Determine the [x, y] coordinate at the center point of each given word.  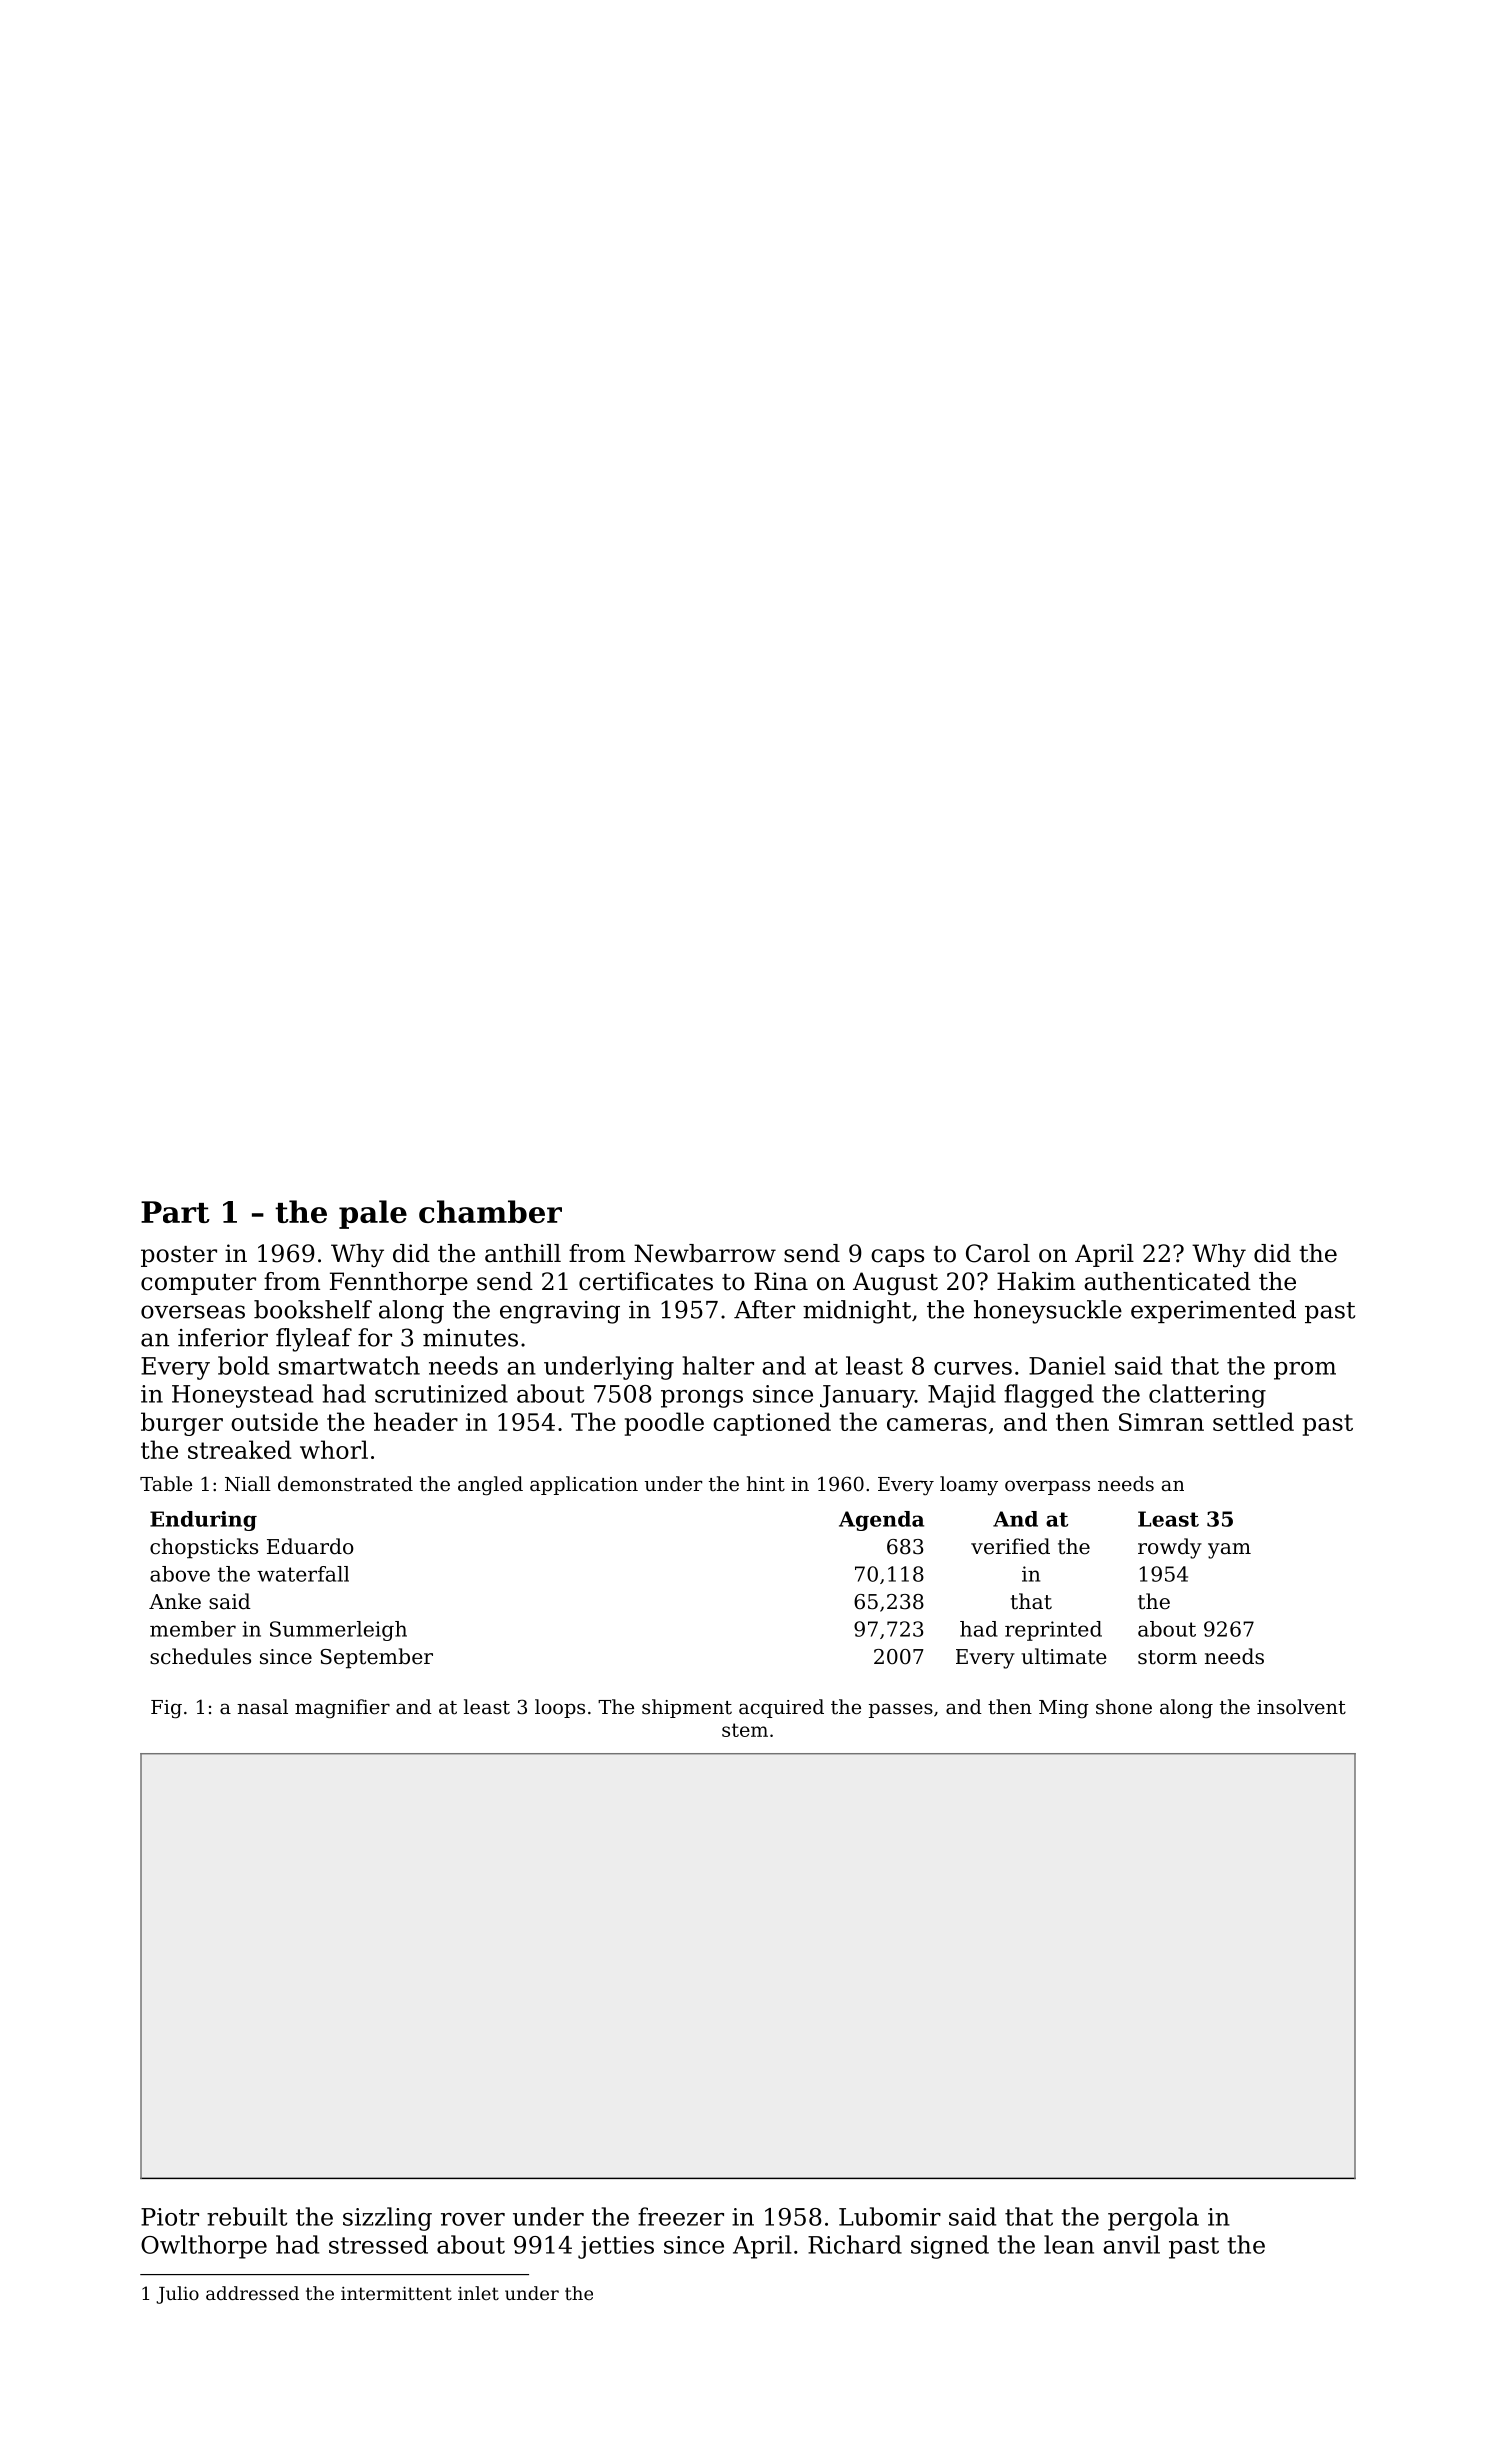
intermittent [396, 2293]
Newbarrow [705, 1253]
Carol [998, 1253]
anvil [1131, 2244]
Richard [855, 2244]
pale [373, 1214]
